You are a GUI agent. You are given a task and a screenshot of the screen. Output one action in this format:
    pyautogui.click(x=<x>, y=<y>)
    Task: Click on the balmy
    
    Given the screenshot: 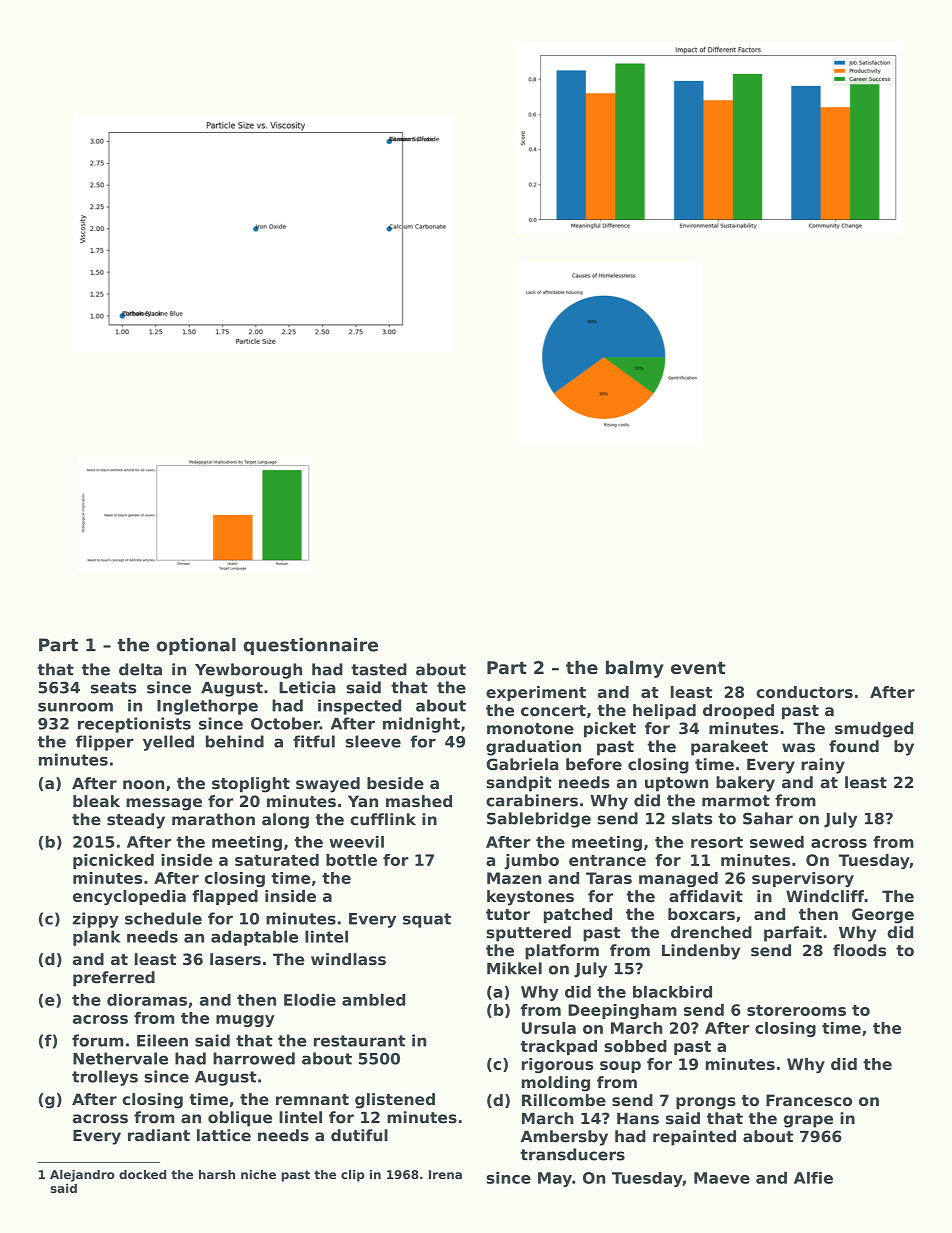 What is the action you would take?
    pyautogui.click(x=635, y=669)
